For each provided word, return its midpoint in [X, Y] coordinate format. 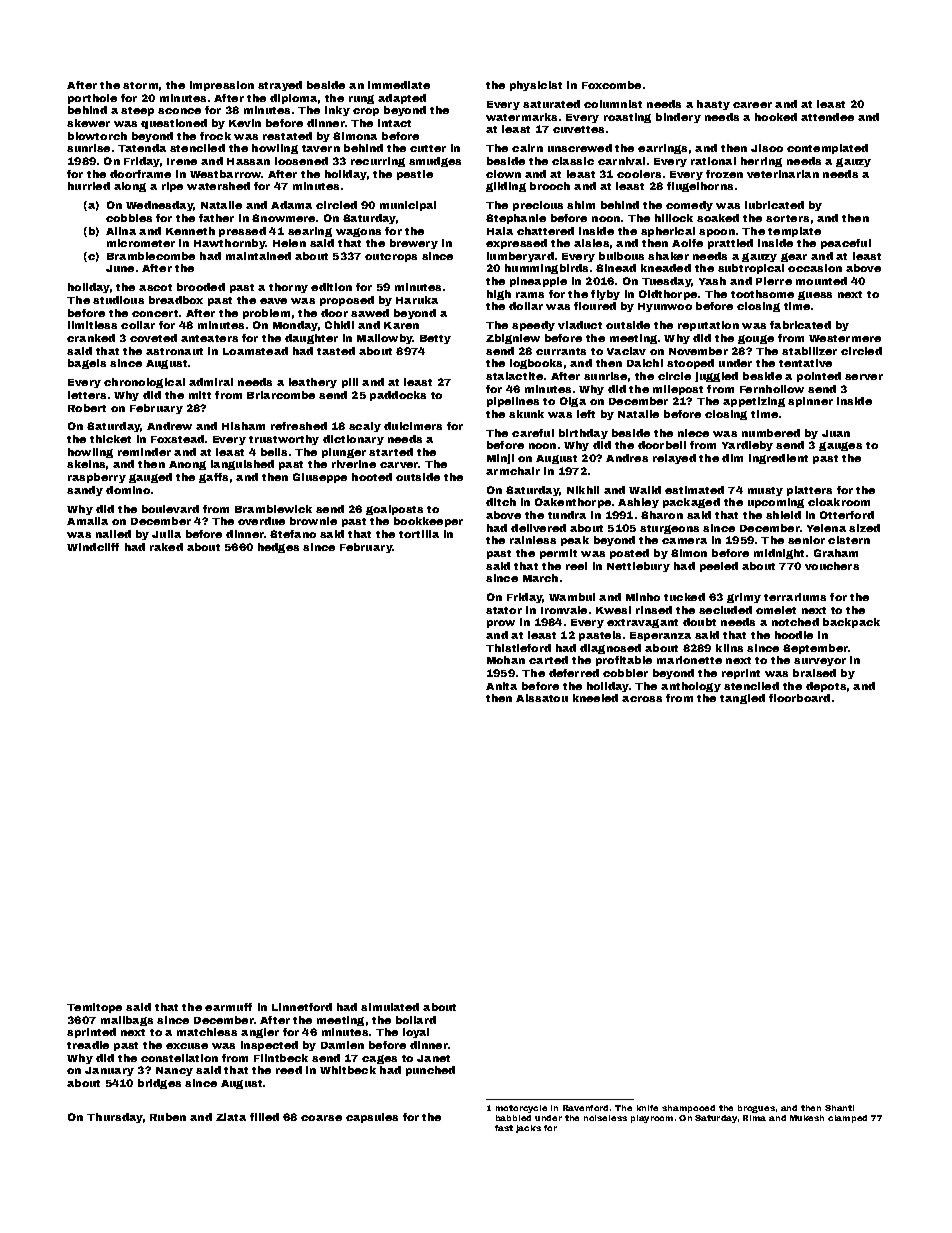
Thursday [115, 1118]
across [642, 699]
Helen [289, 243]
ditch [501, 502]
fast [504, 1128]
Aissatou [542, 698]
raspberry [97, 478]
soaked [718, 218]
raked [166, 547]
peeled [719, 567]
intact [394, 123]
